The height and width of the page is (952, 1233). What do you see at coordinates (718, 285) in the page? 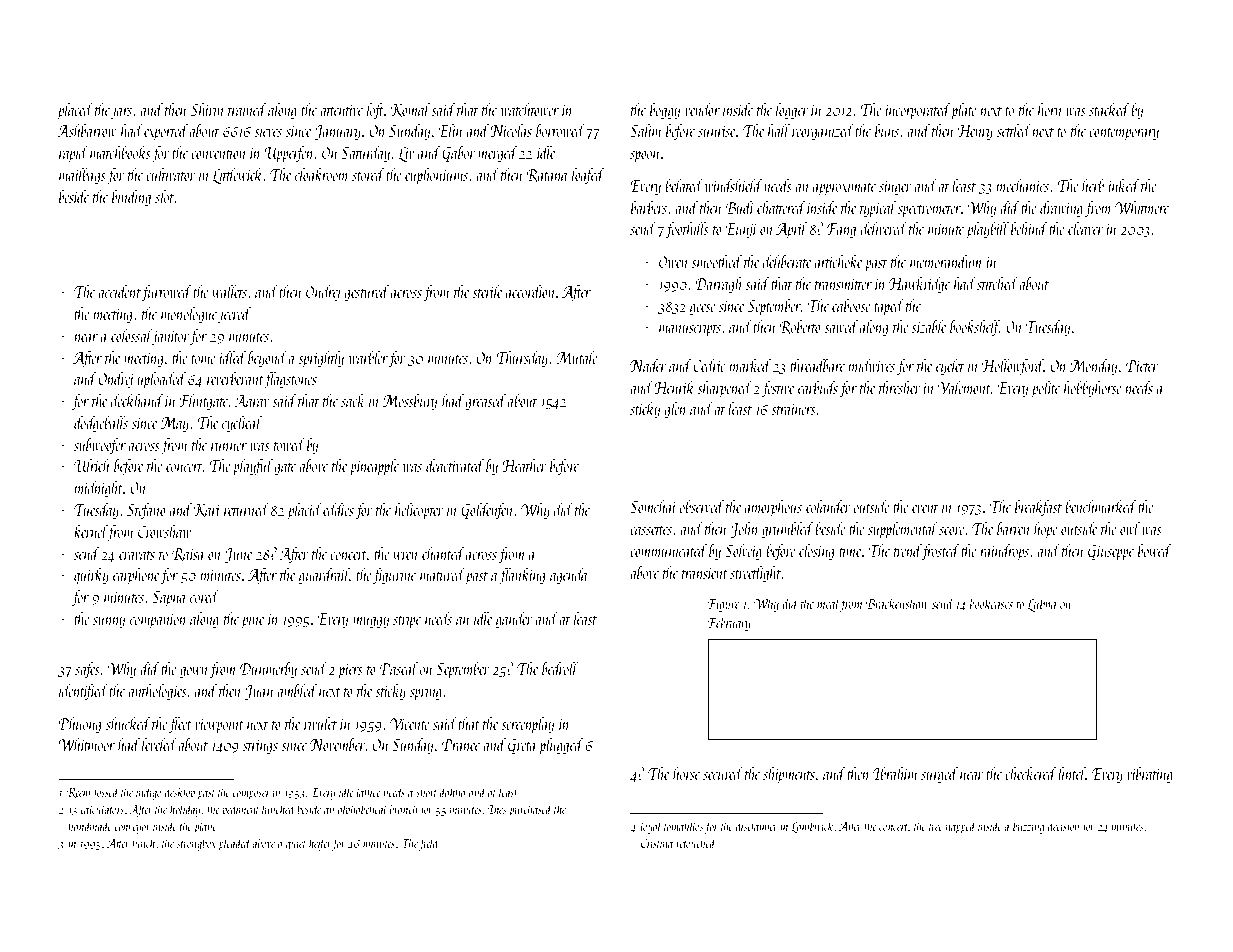
I see `Darragh` at bounding box center [718, 285].
